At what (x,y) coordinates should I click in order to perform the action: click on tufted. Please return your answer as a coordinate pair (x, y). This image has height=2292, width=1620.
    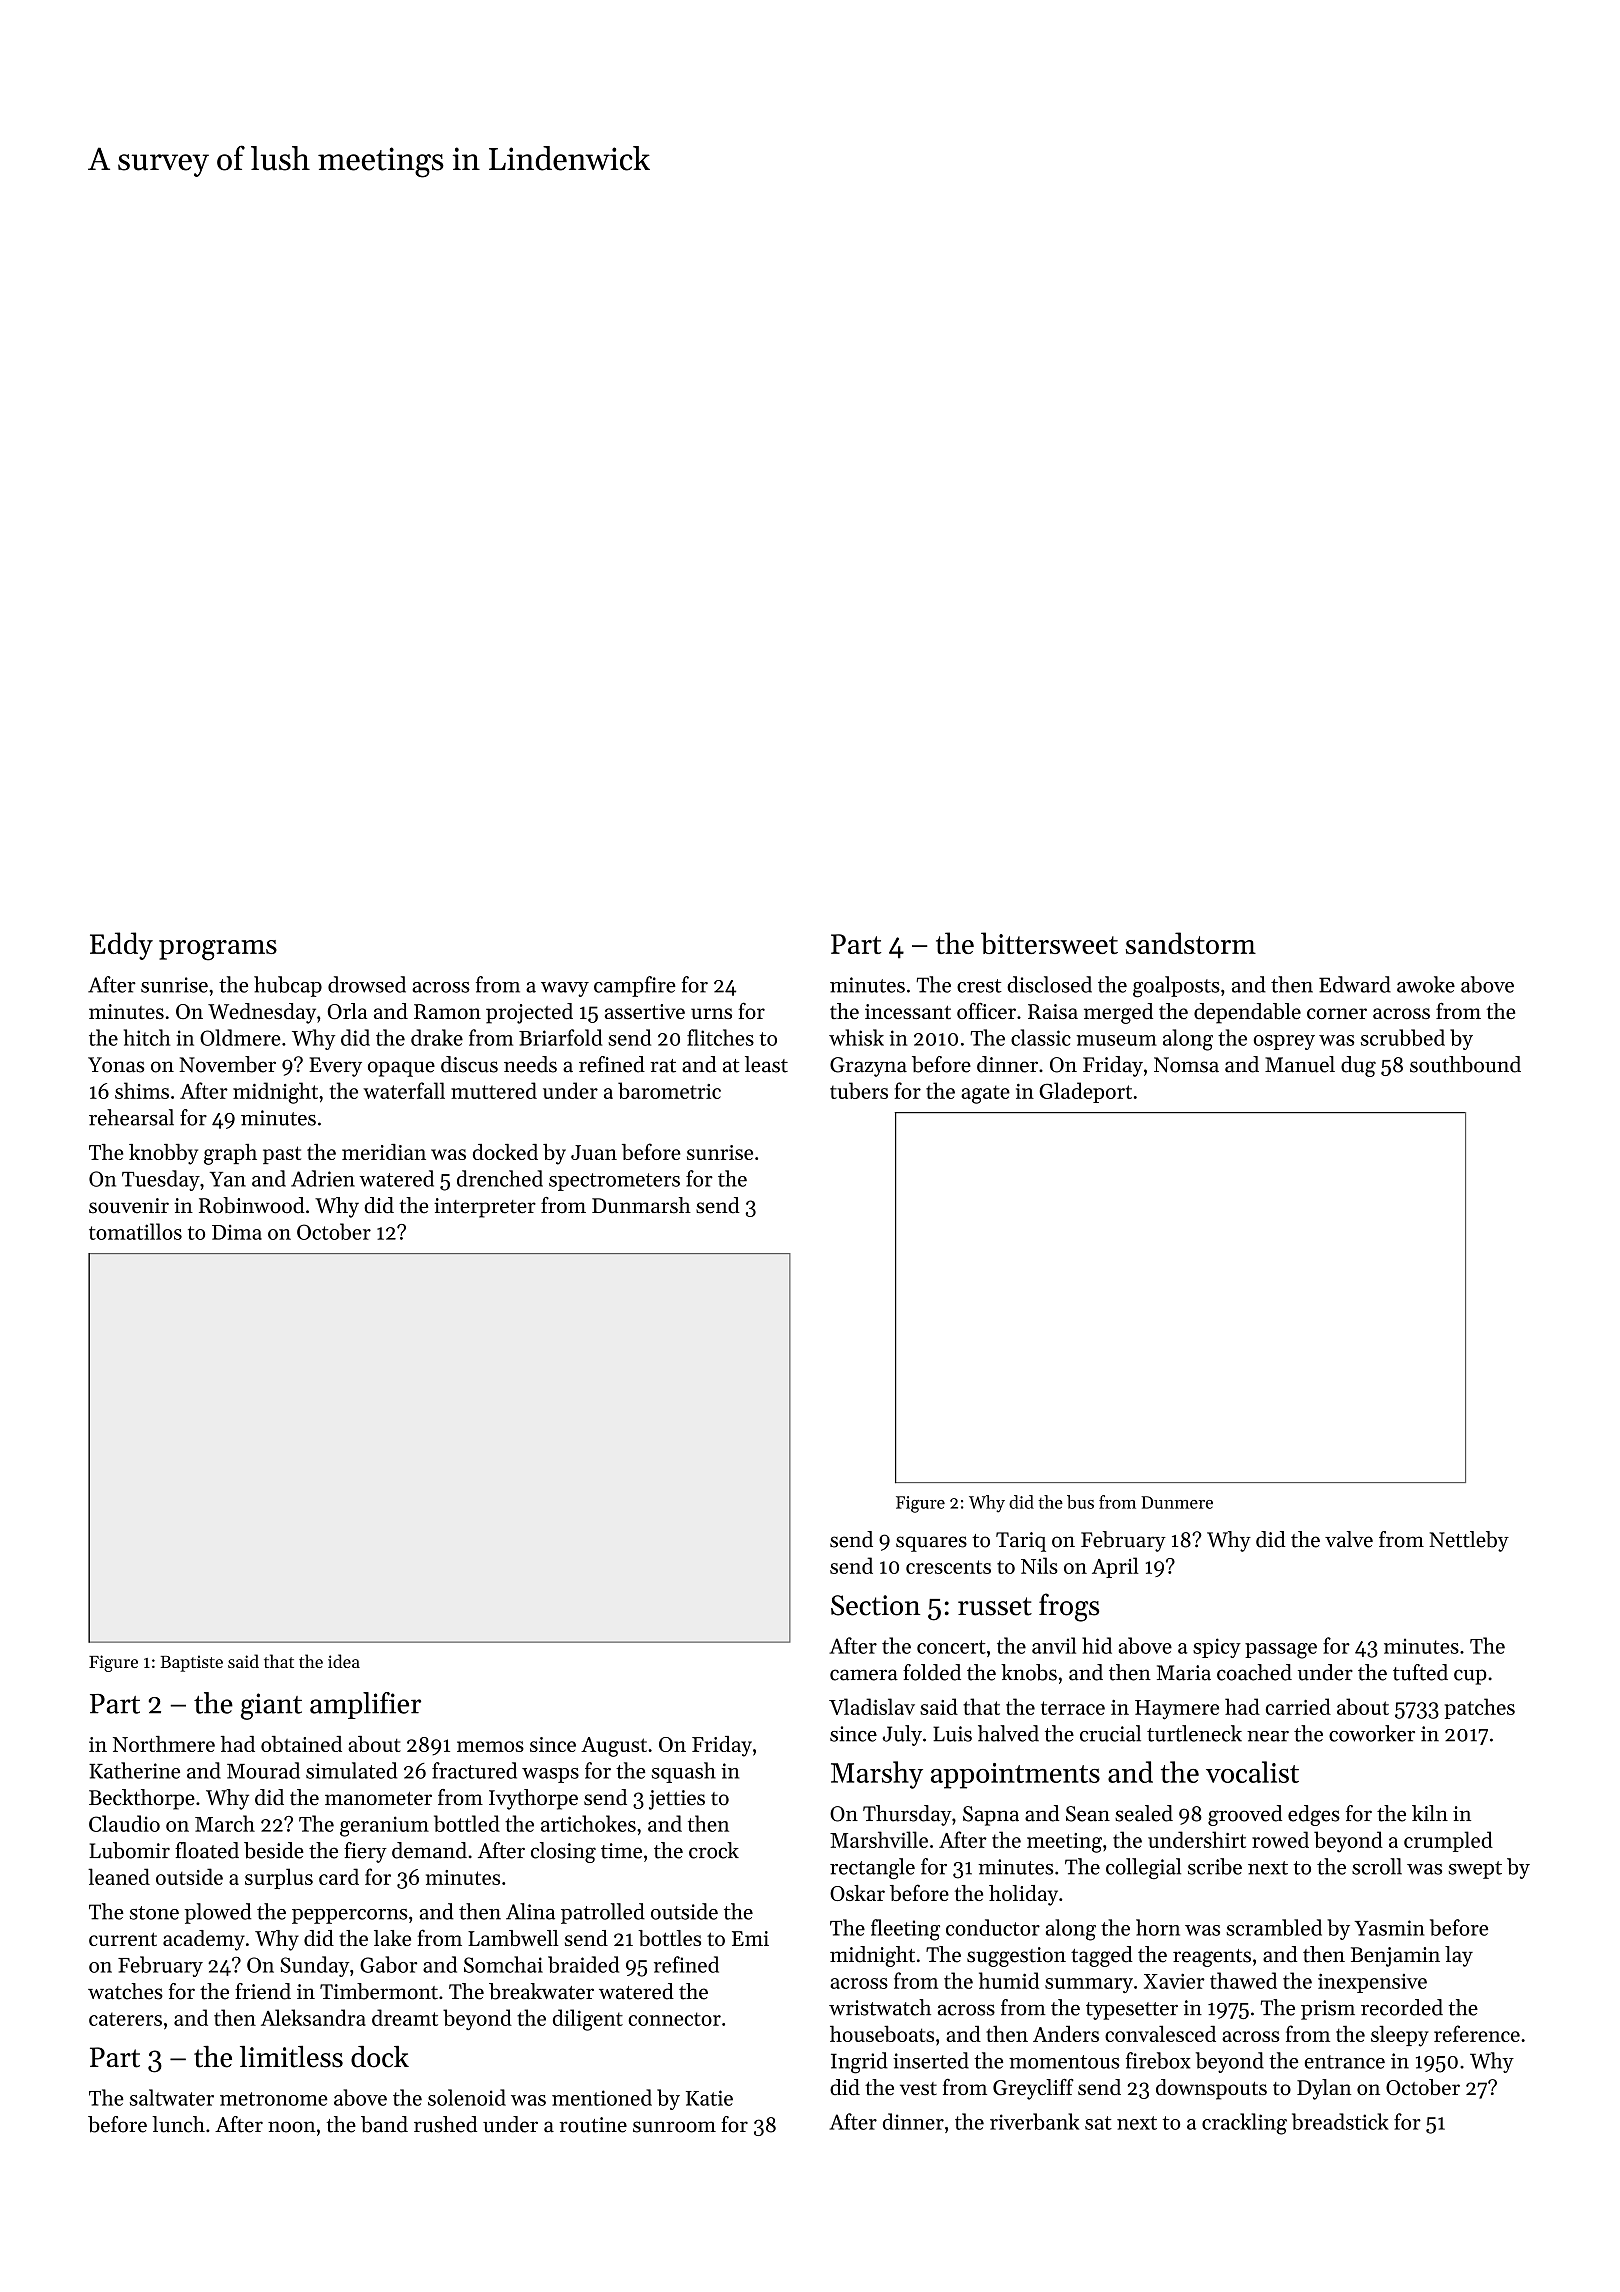
    Looking at the image, I should click on (1420, 1672).
